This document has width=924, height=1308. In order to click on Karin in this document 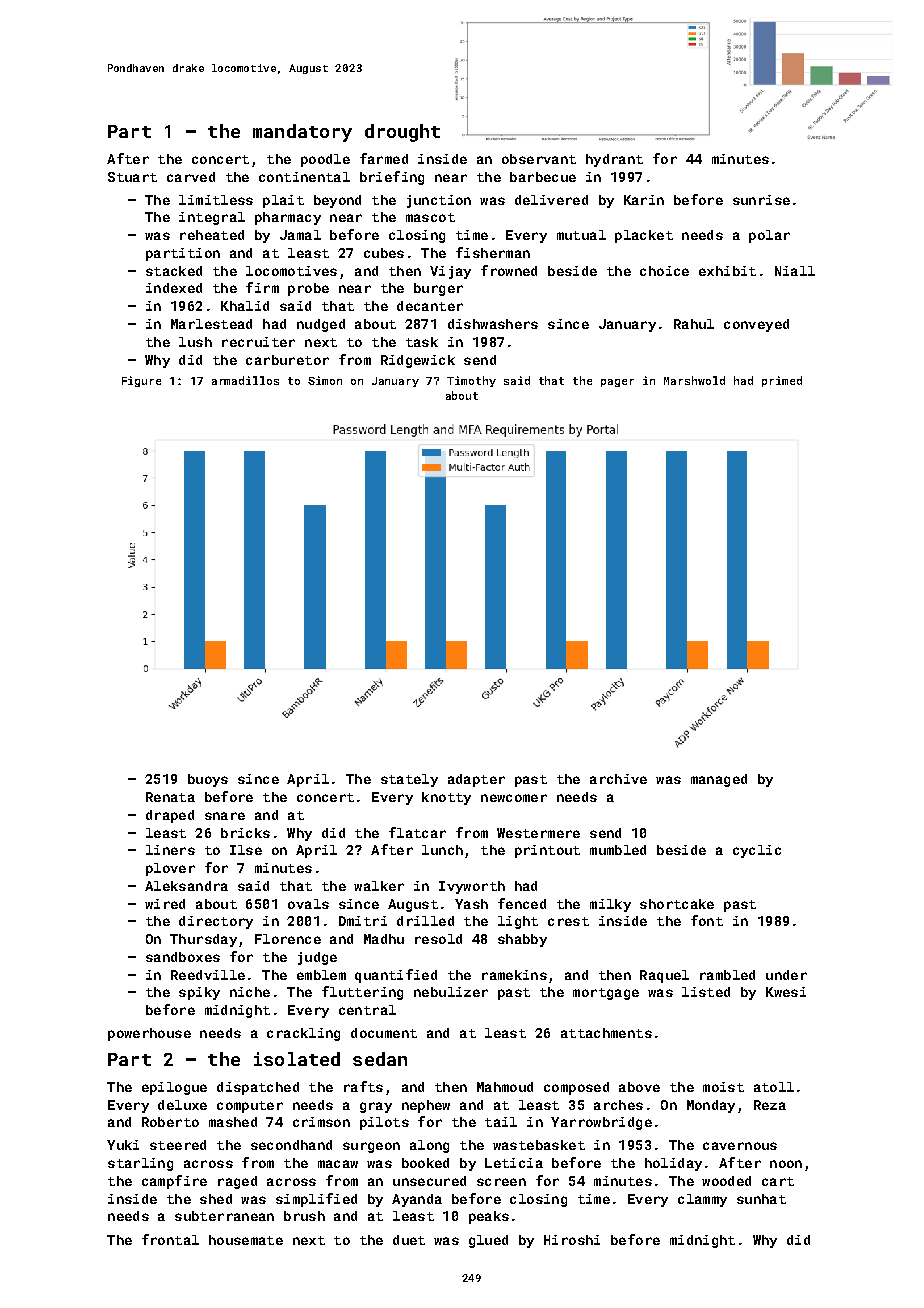, I will do `click(644, 200)`.
